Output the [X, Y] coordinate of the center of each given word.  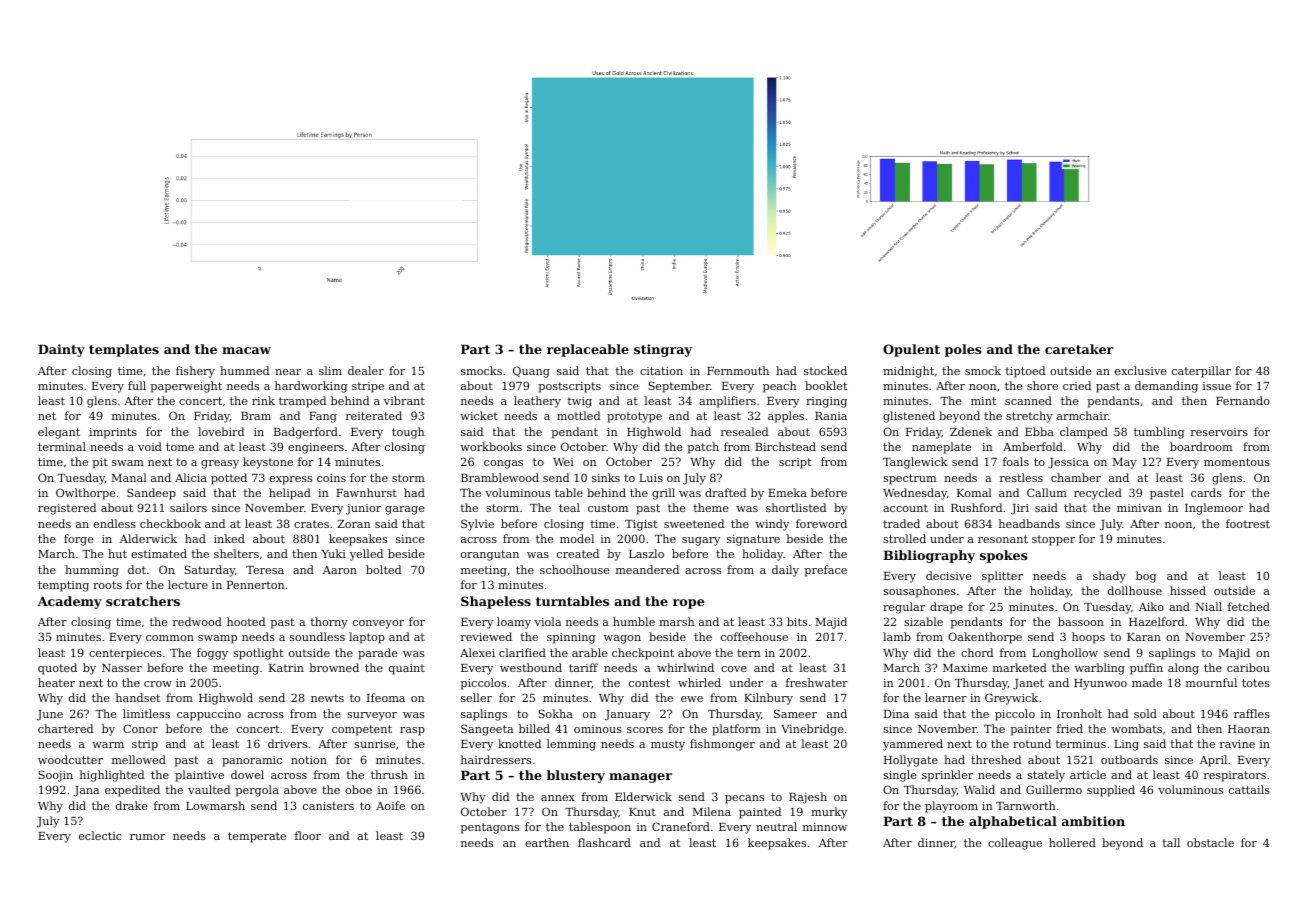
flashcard [604, 842]
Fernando [1243, 400]
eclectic [100, 835]
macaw [246, 350]
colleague [1015, 844]
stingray [663, 350]
